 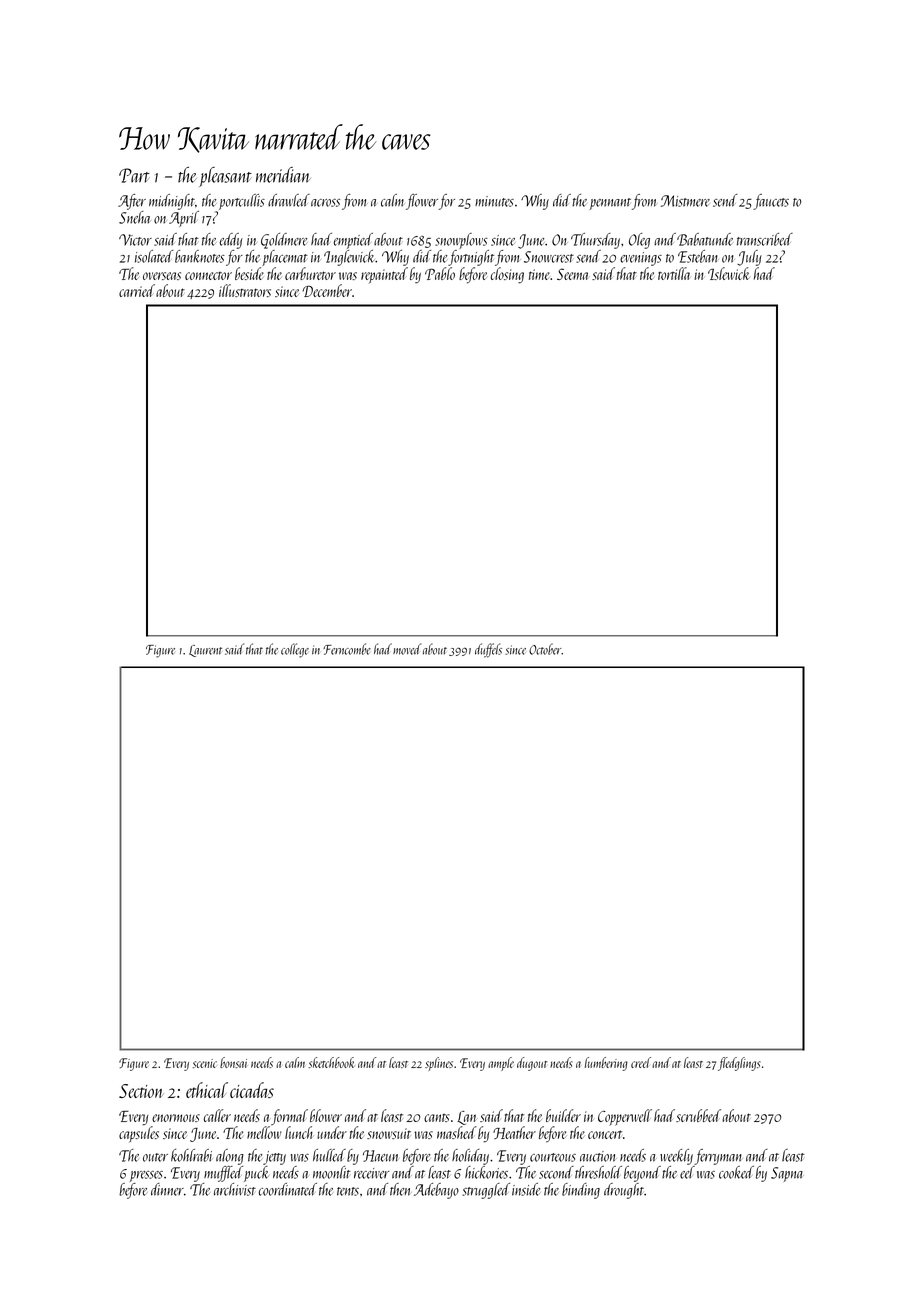 What do you see at coordinates (205, 651) in the document?
I see `Laurent` at bounding box center [205, 651].
